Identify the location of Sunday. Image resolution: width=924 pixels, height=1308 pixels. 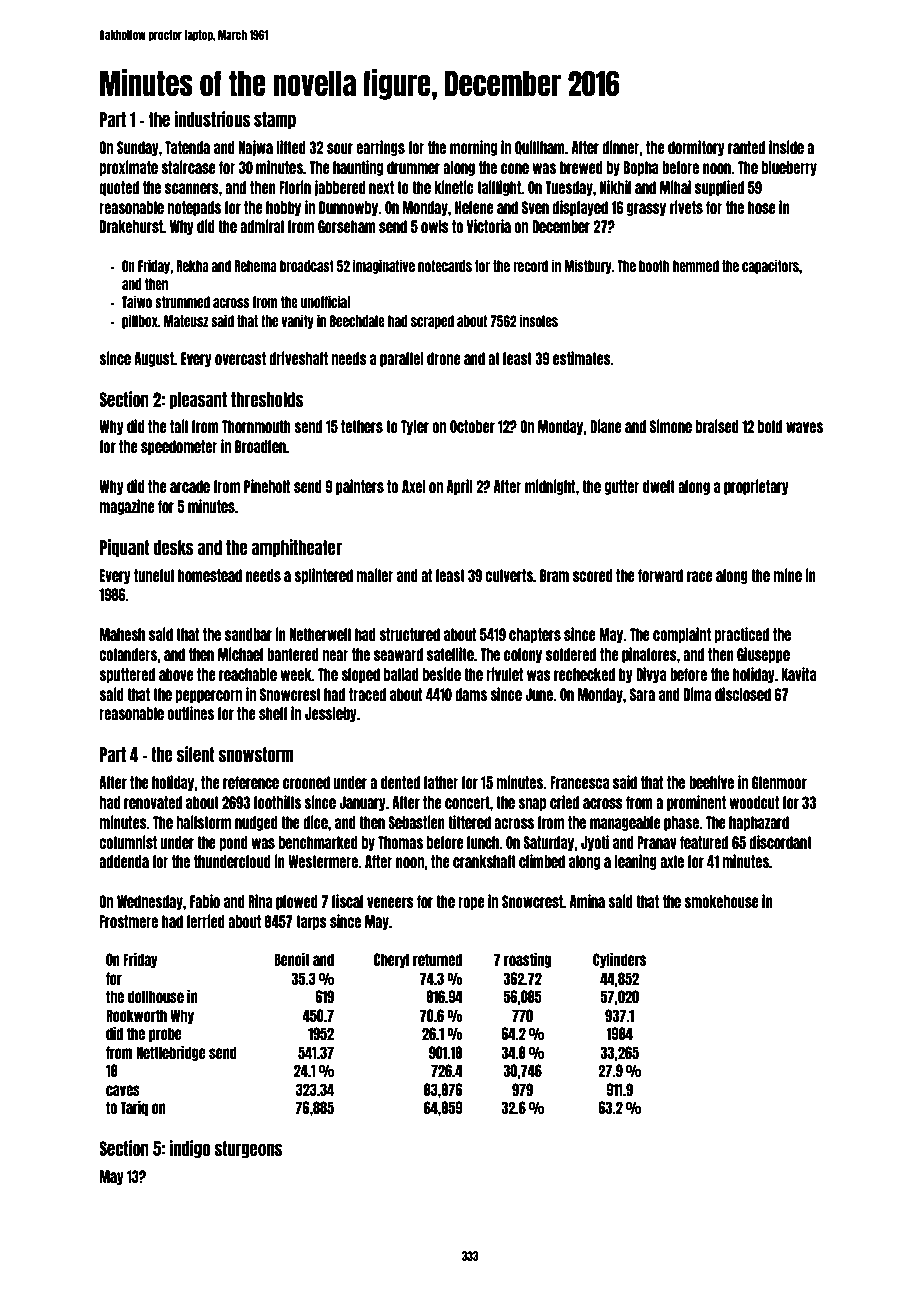
(138, 148).
